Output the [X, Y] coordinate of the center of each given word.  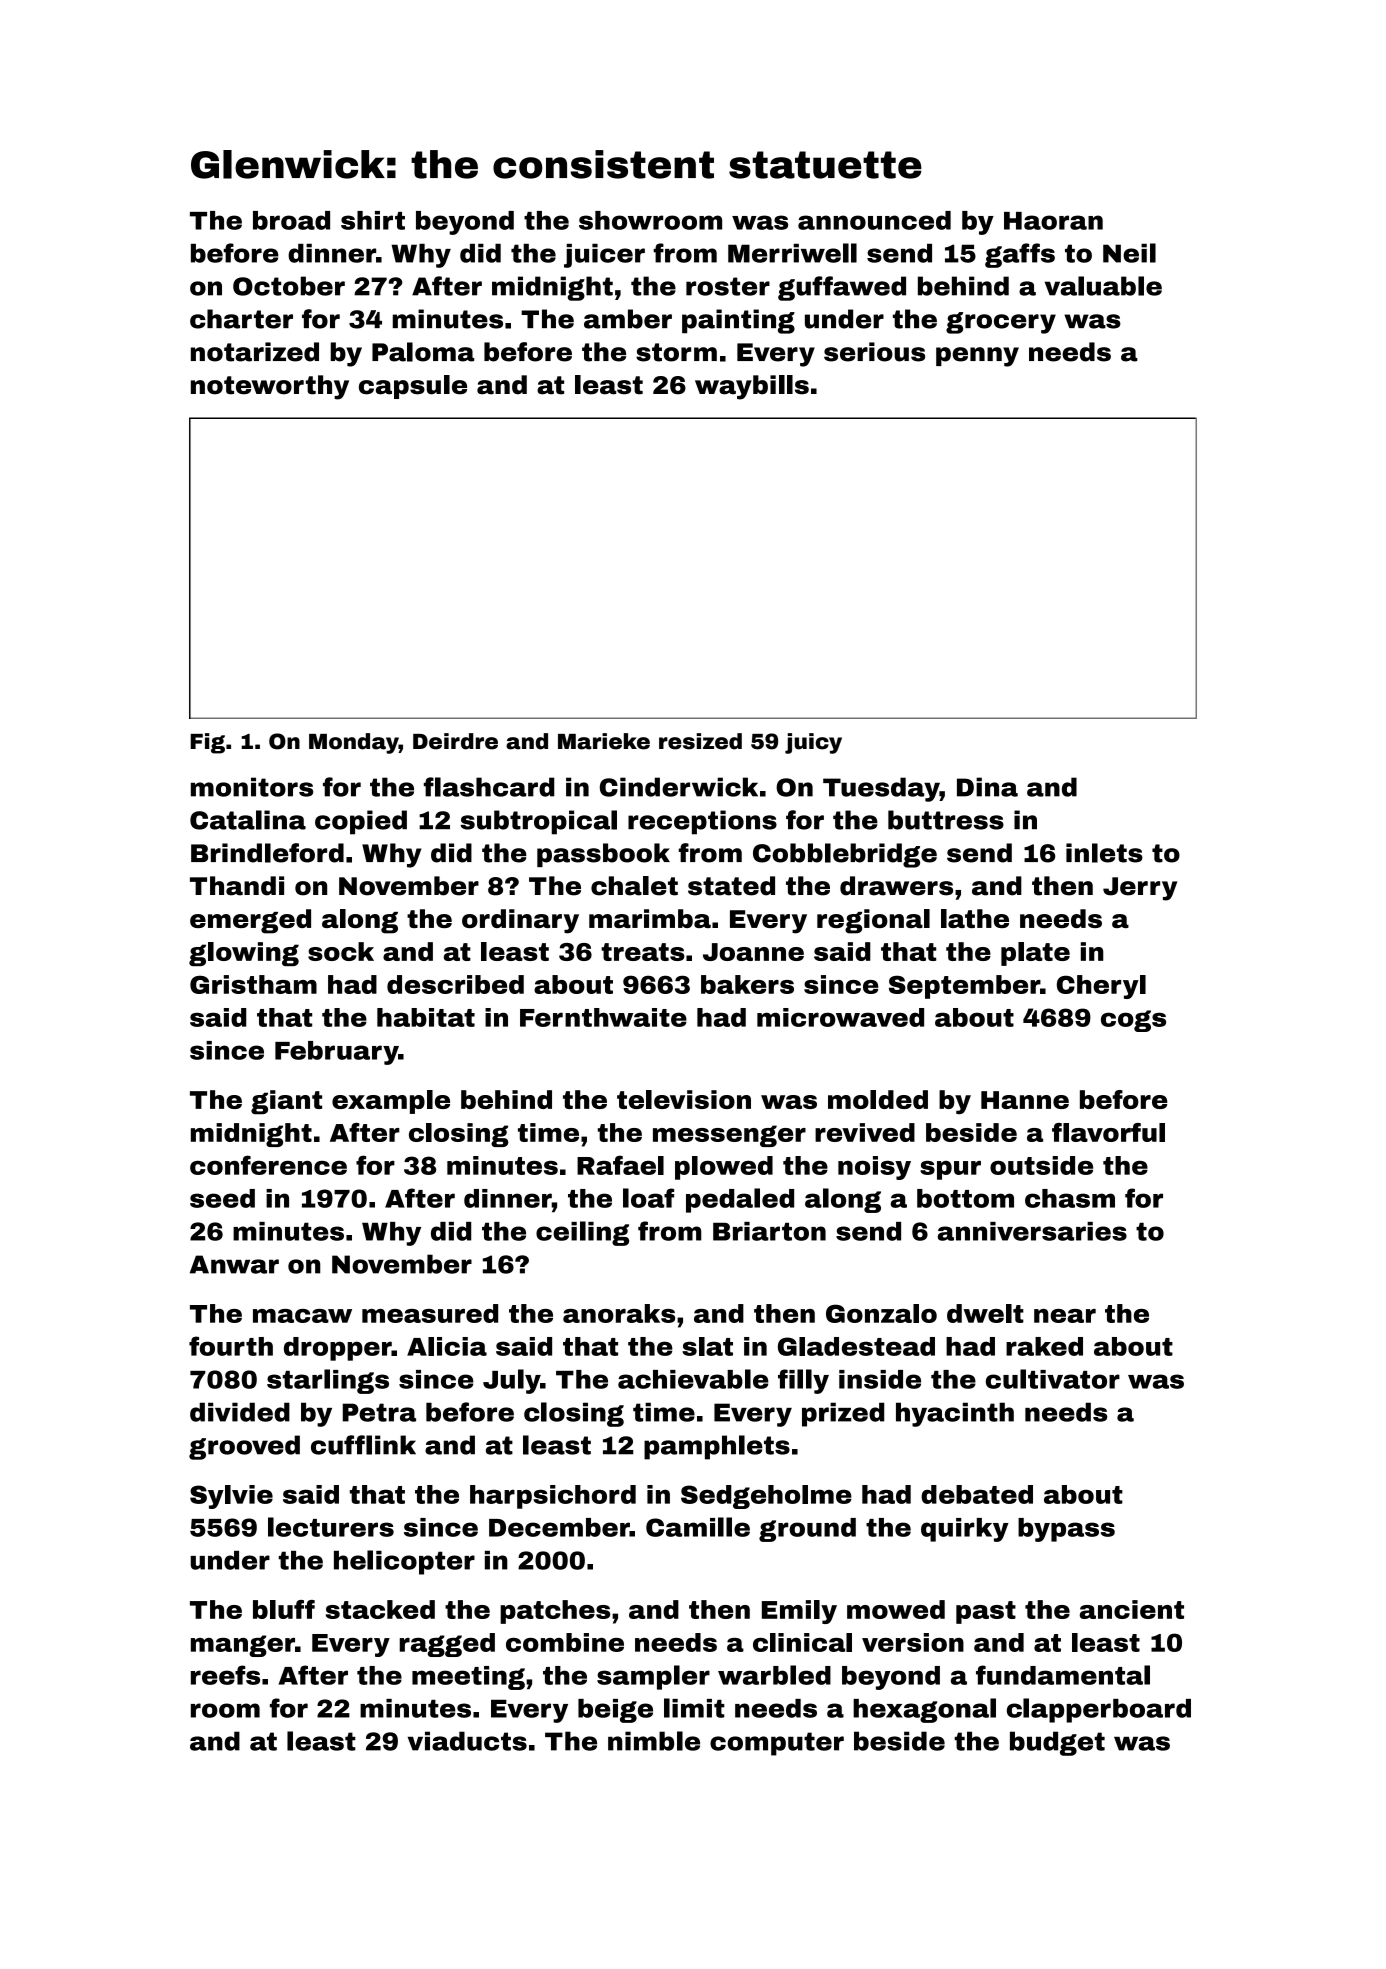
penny [977, 357]
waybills [752, 387]
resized [700, 741]
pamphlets [717, 1447]
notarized [255, 352]
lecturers [331, 1527]
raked [1044, 1346]
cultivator [1053, 1379]
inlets [1104, 853]
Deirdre [455, 741]
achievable [693, 1379]
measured [430, 1313]
